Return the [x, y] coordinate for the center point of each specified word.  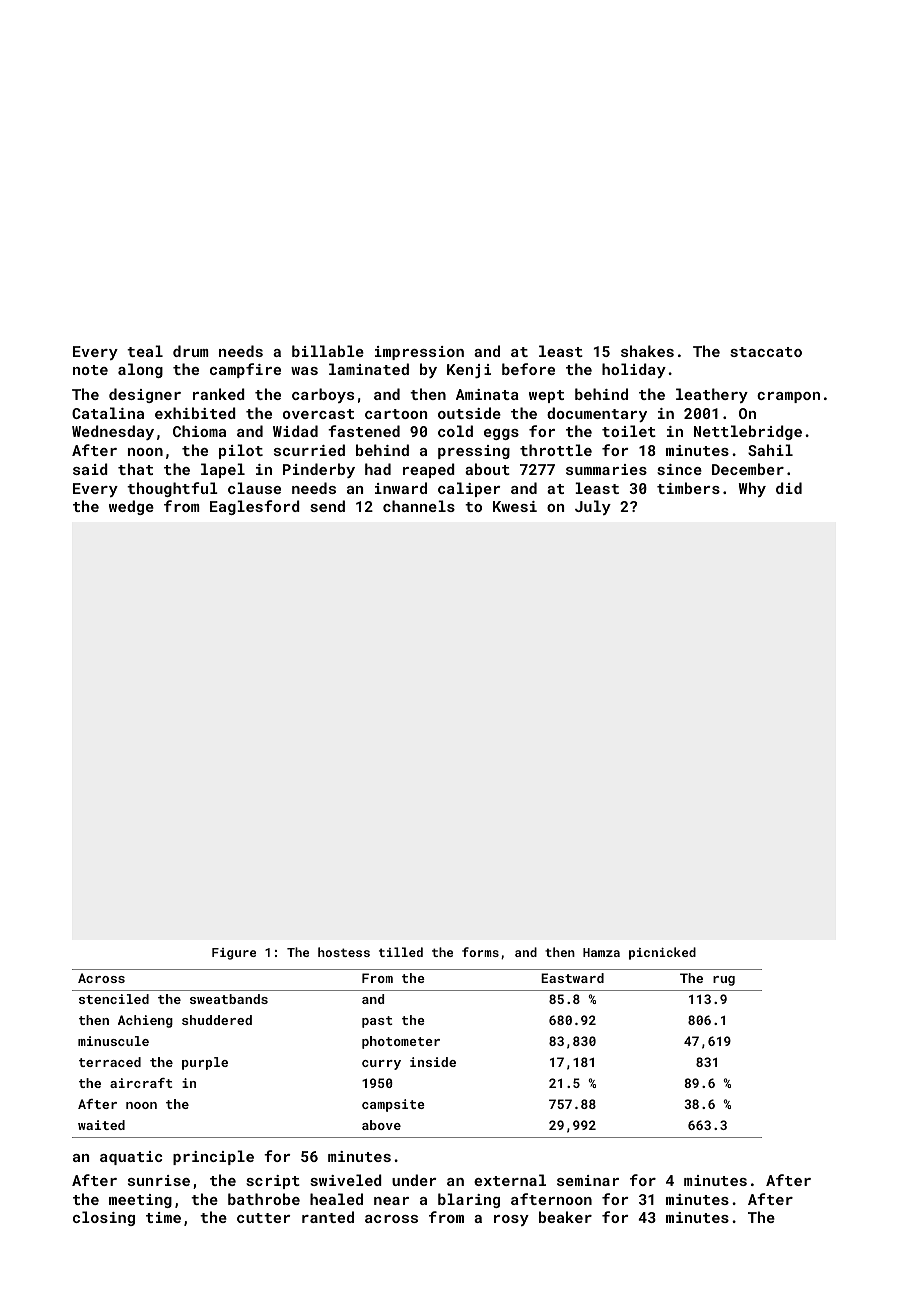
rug [724, 981]
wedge [131, 507]
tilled [401, 952]
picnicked [662, 953]
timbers [688, 488]
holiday [634, 370]
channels [419, 506]
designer [145, 395]
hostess [344, 952]
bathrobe [264, 1199]
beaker [565, 1217]
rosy [511, 1220]
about [487, 469]
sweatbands [229, 999]
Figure [234, 954]
